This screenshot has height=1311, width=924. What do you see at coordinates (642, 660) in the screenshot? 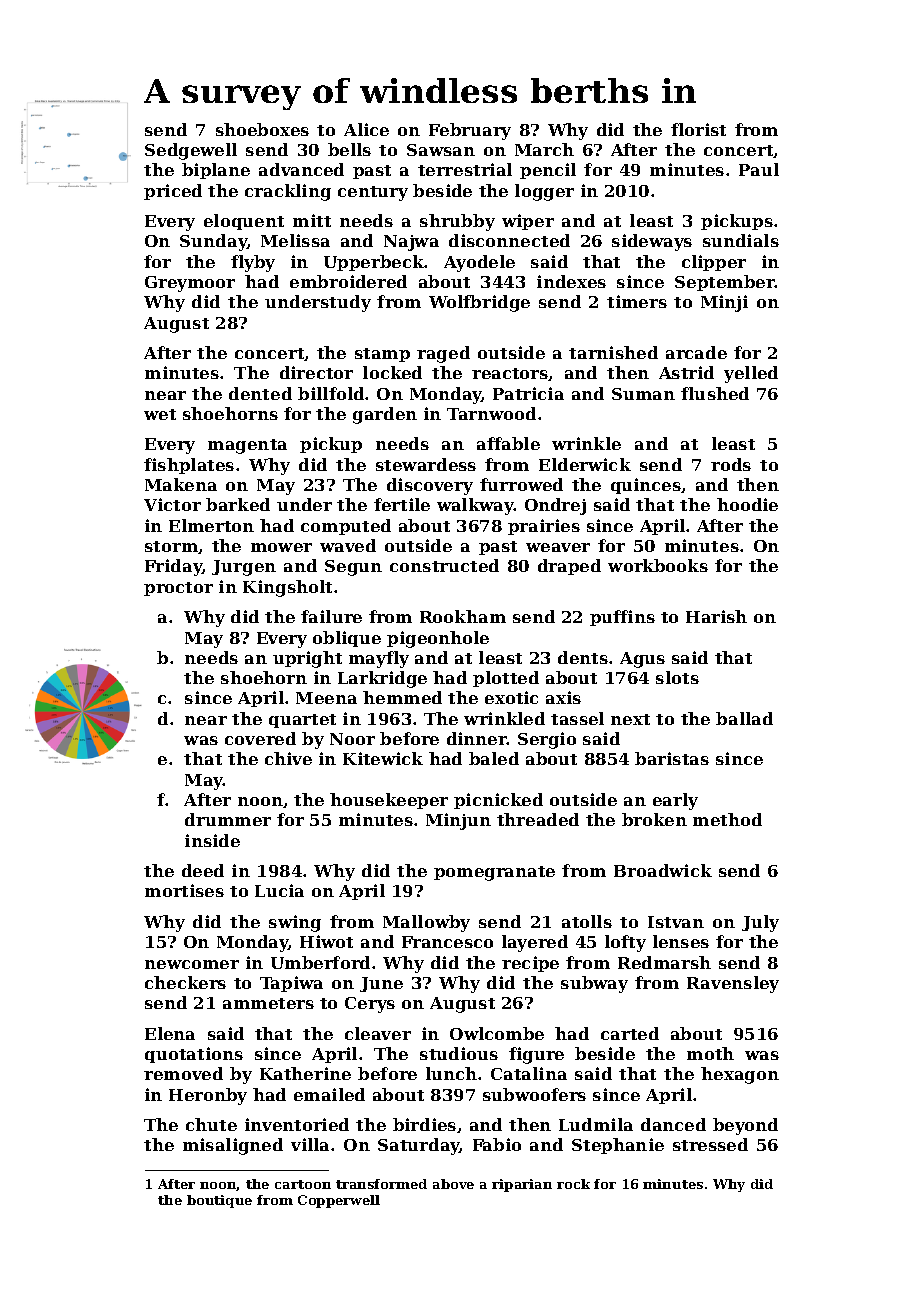
I see `Agus` at bounding box center [642, 660].
